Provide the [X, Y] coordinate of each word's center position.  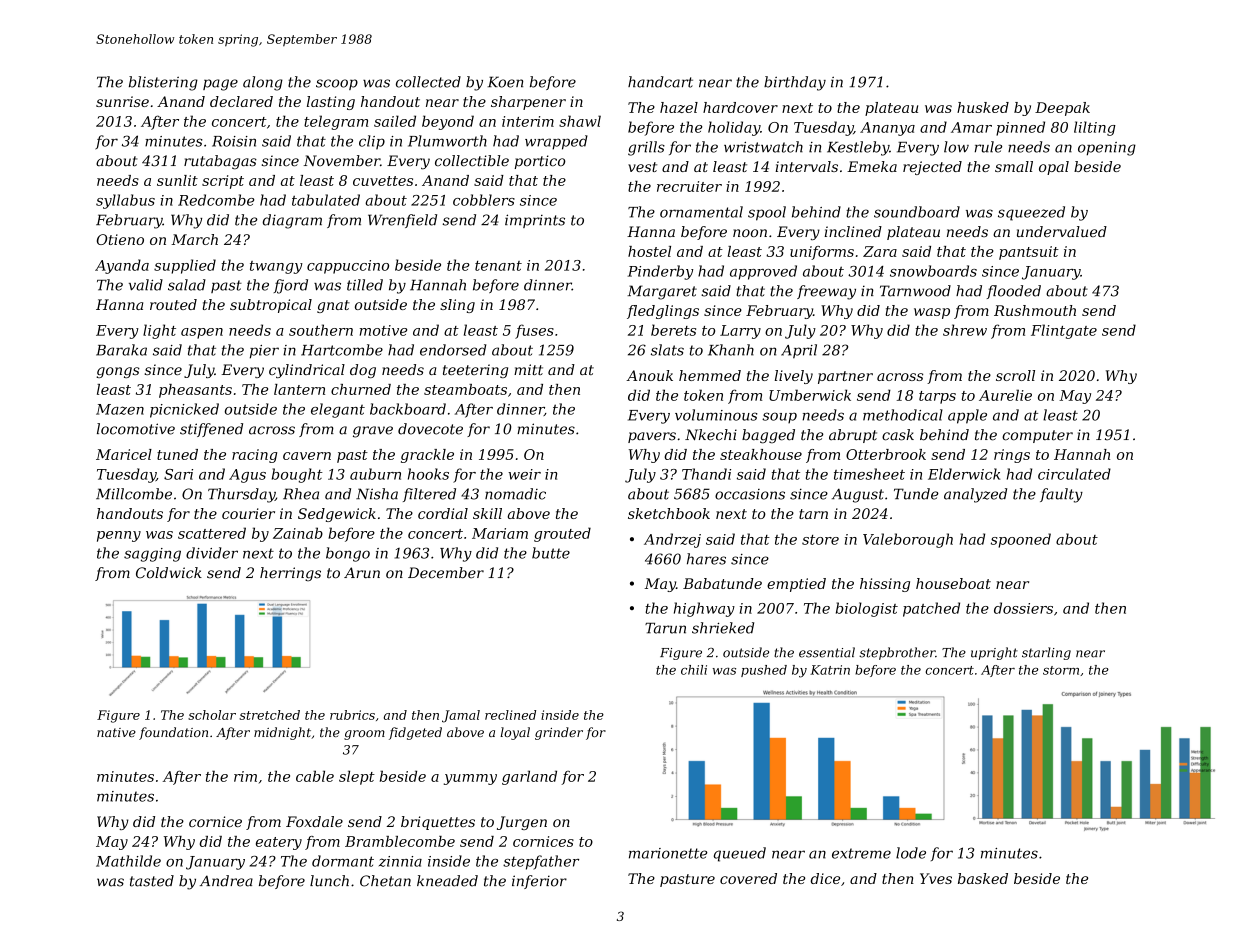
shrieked [723, 628]
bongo [348, 554]
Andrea [226, 881]
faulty [1061, 495]
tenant [498, 266]
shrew [965, 330]
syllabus [125, 201]
